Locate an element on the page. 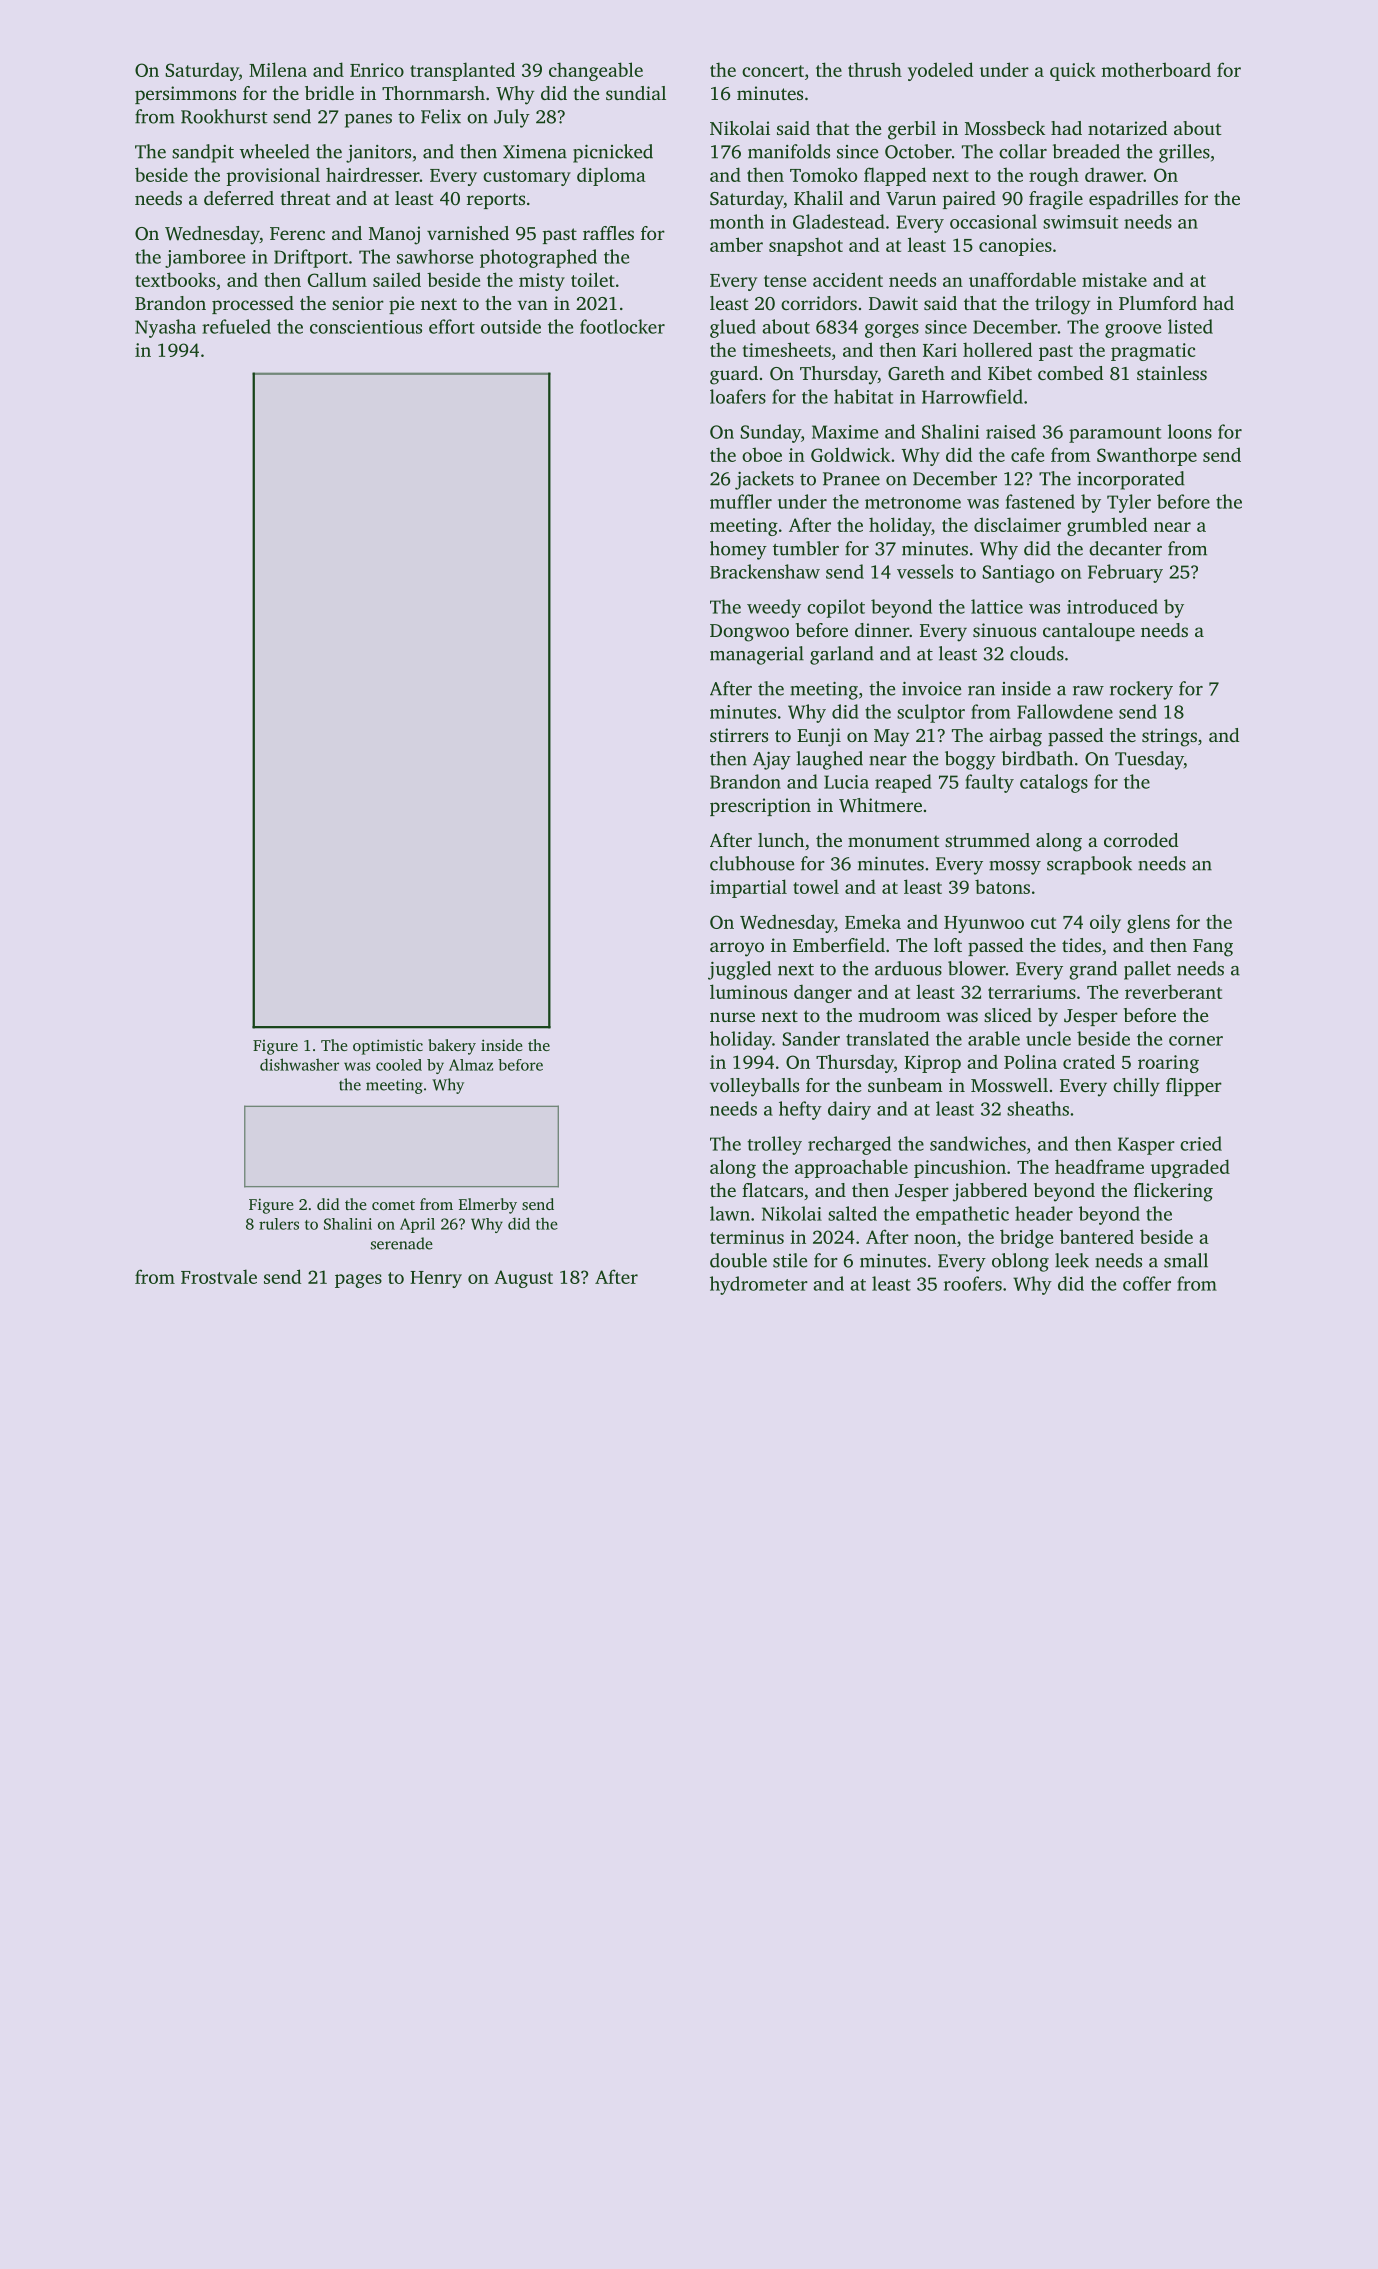 This page has height=2269, width=1378. Frostvale is located at coordinates (219, 1276).
